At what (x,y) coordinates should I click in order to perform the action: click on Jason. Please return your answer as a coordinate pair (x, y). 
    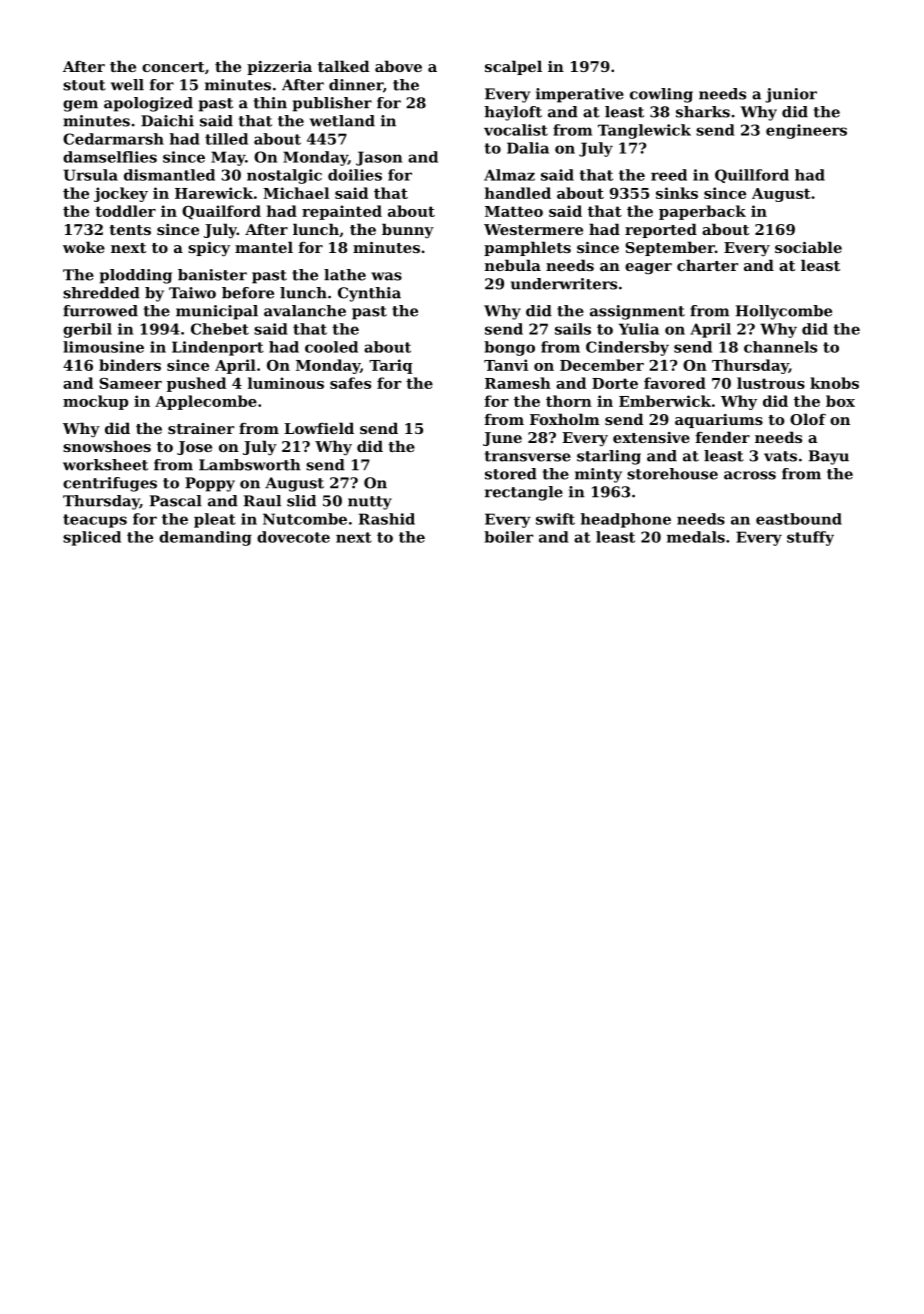
    Looking at the image, I should click on (379, 158).
